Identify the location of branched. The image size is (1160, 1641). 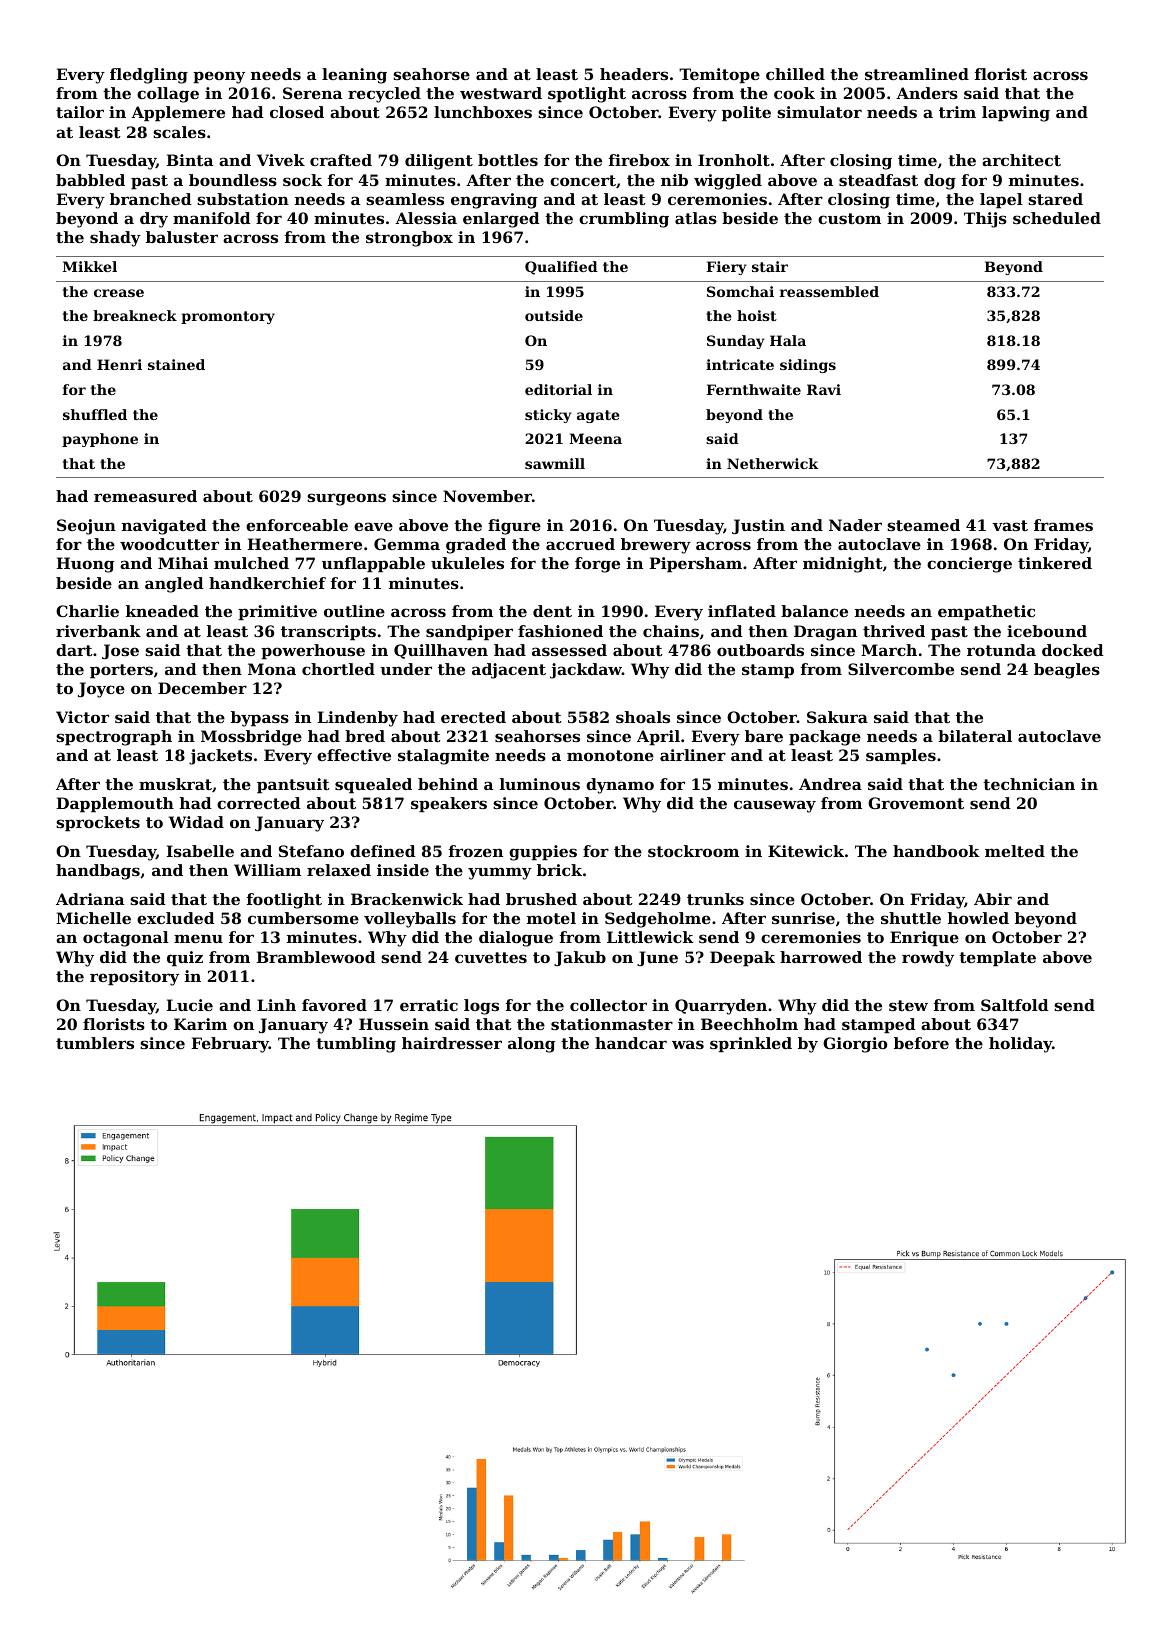
(151, 199).
